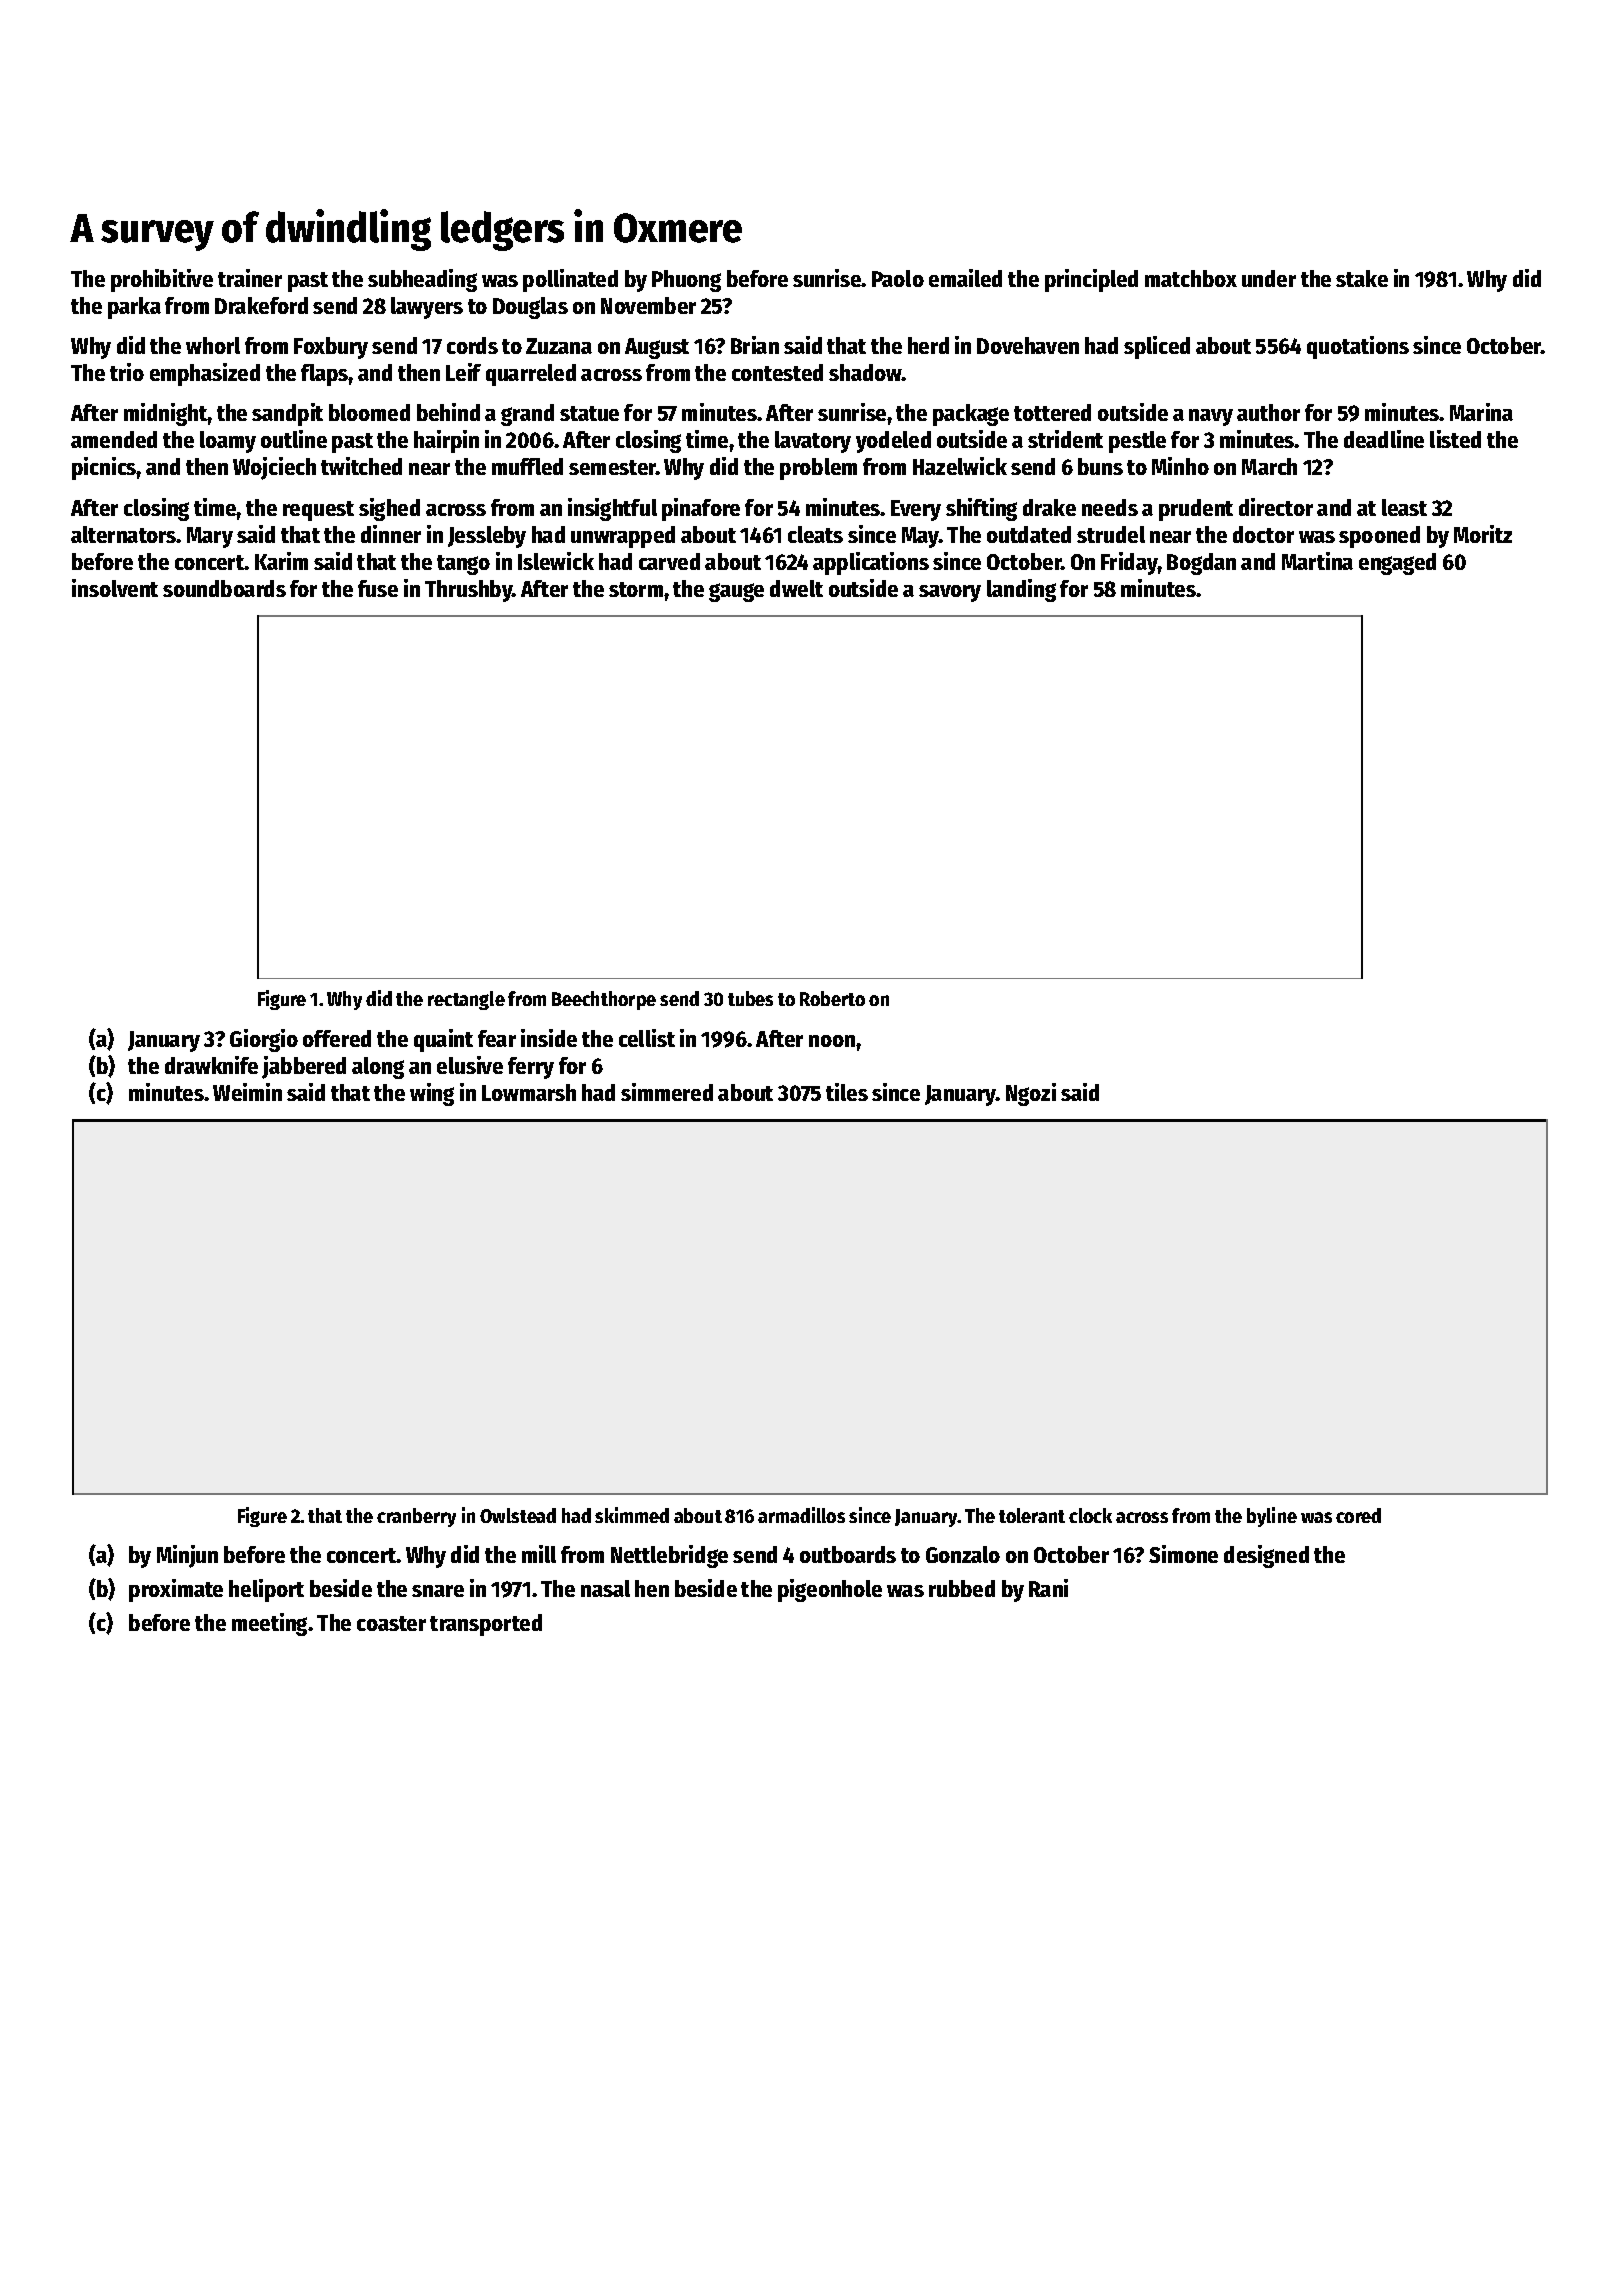  Describe the element at coordinates (830, 1590) in the screenshot. I see `pigeonhole` at that location.
